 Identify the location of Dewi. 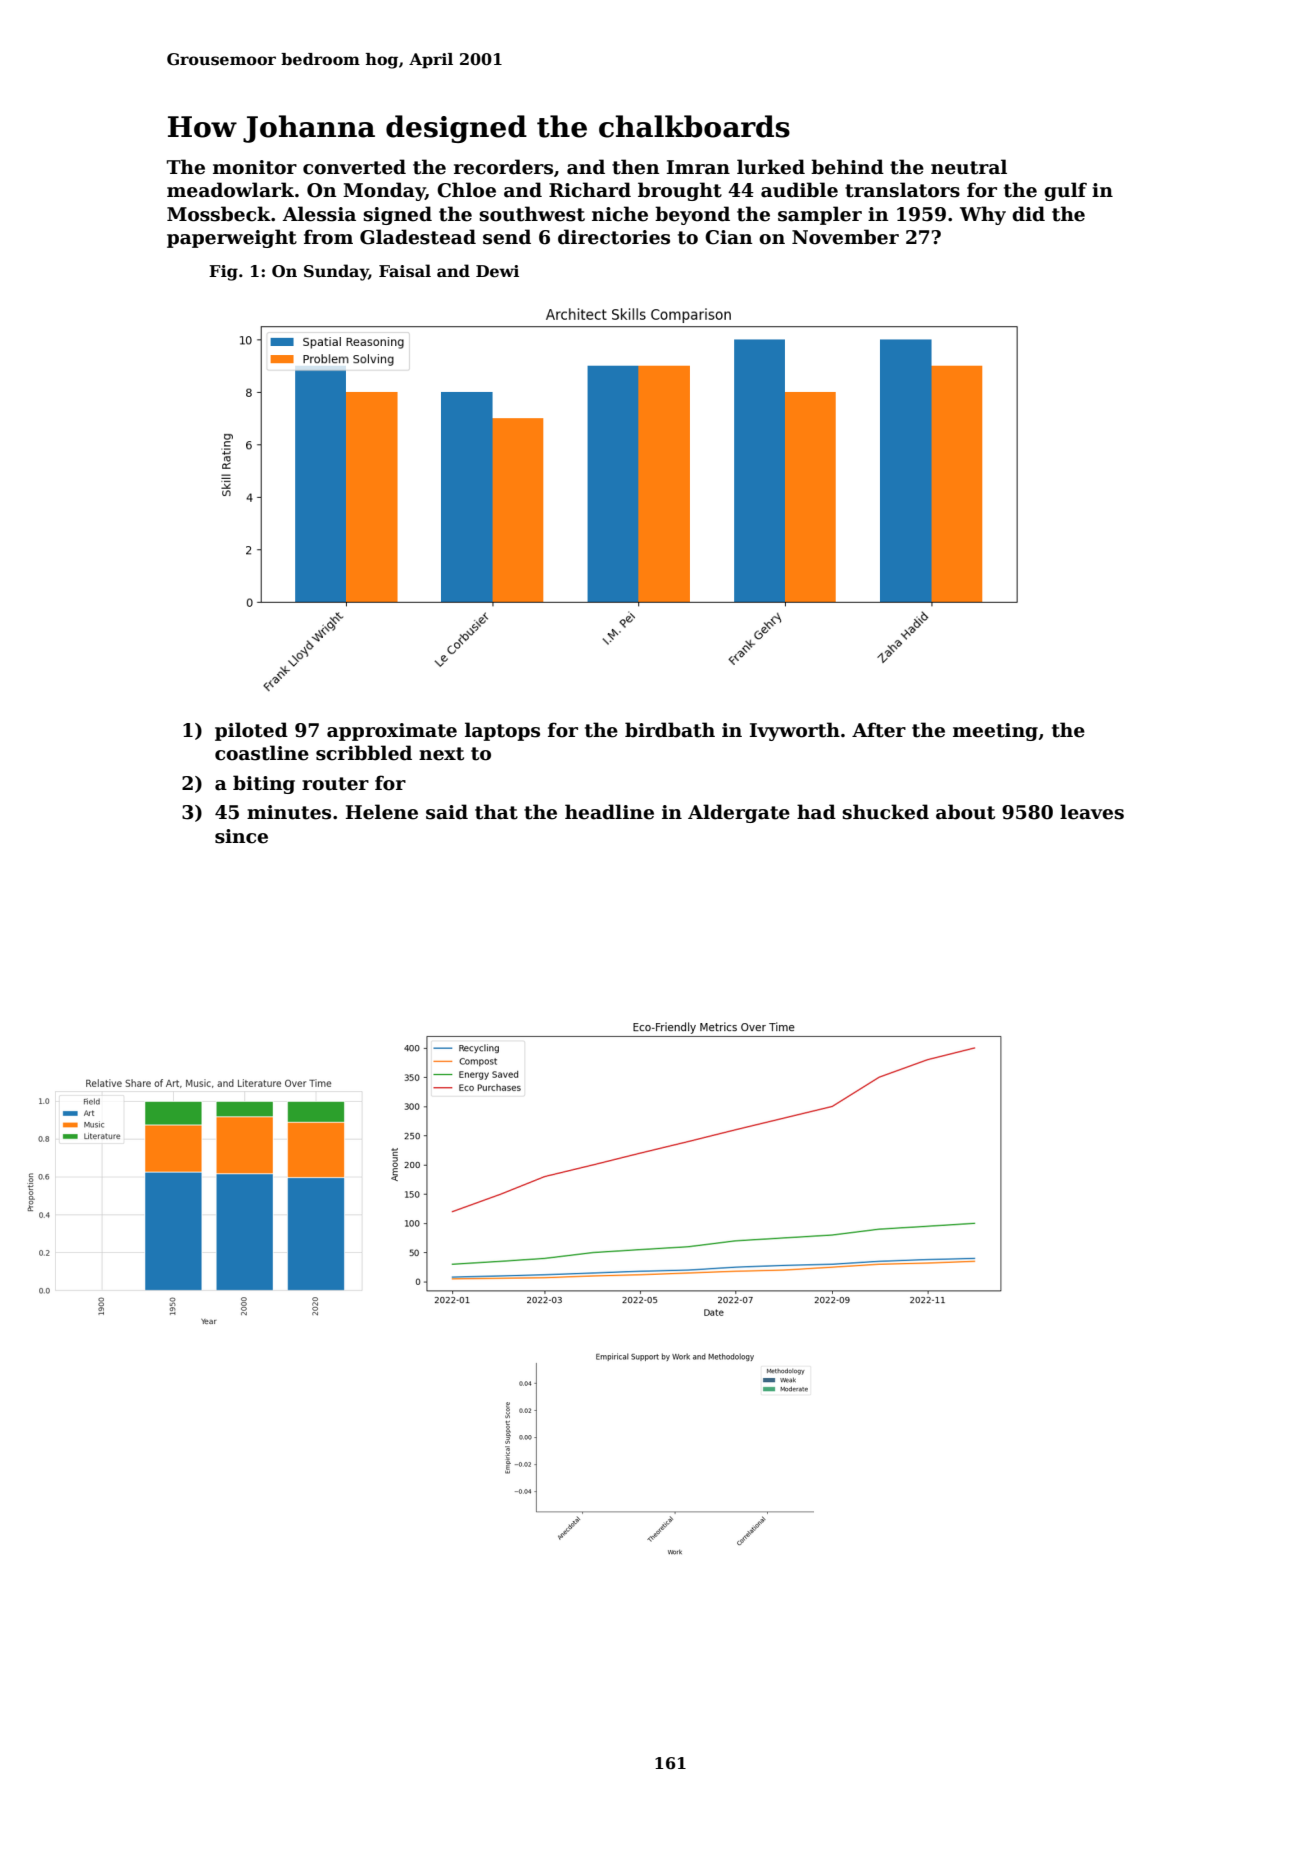
(497, 271).
